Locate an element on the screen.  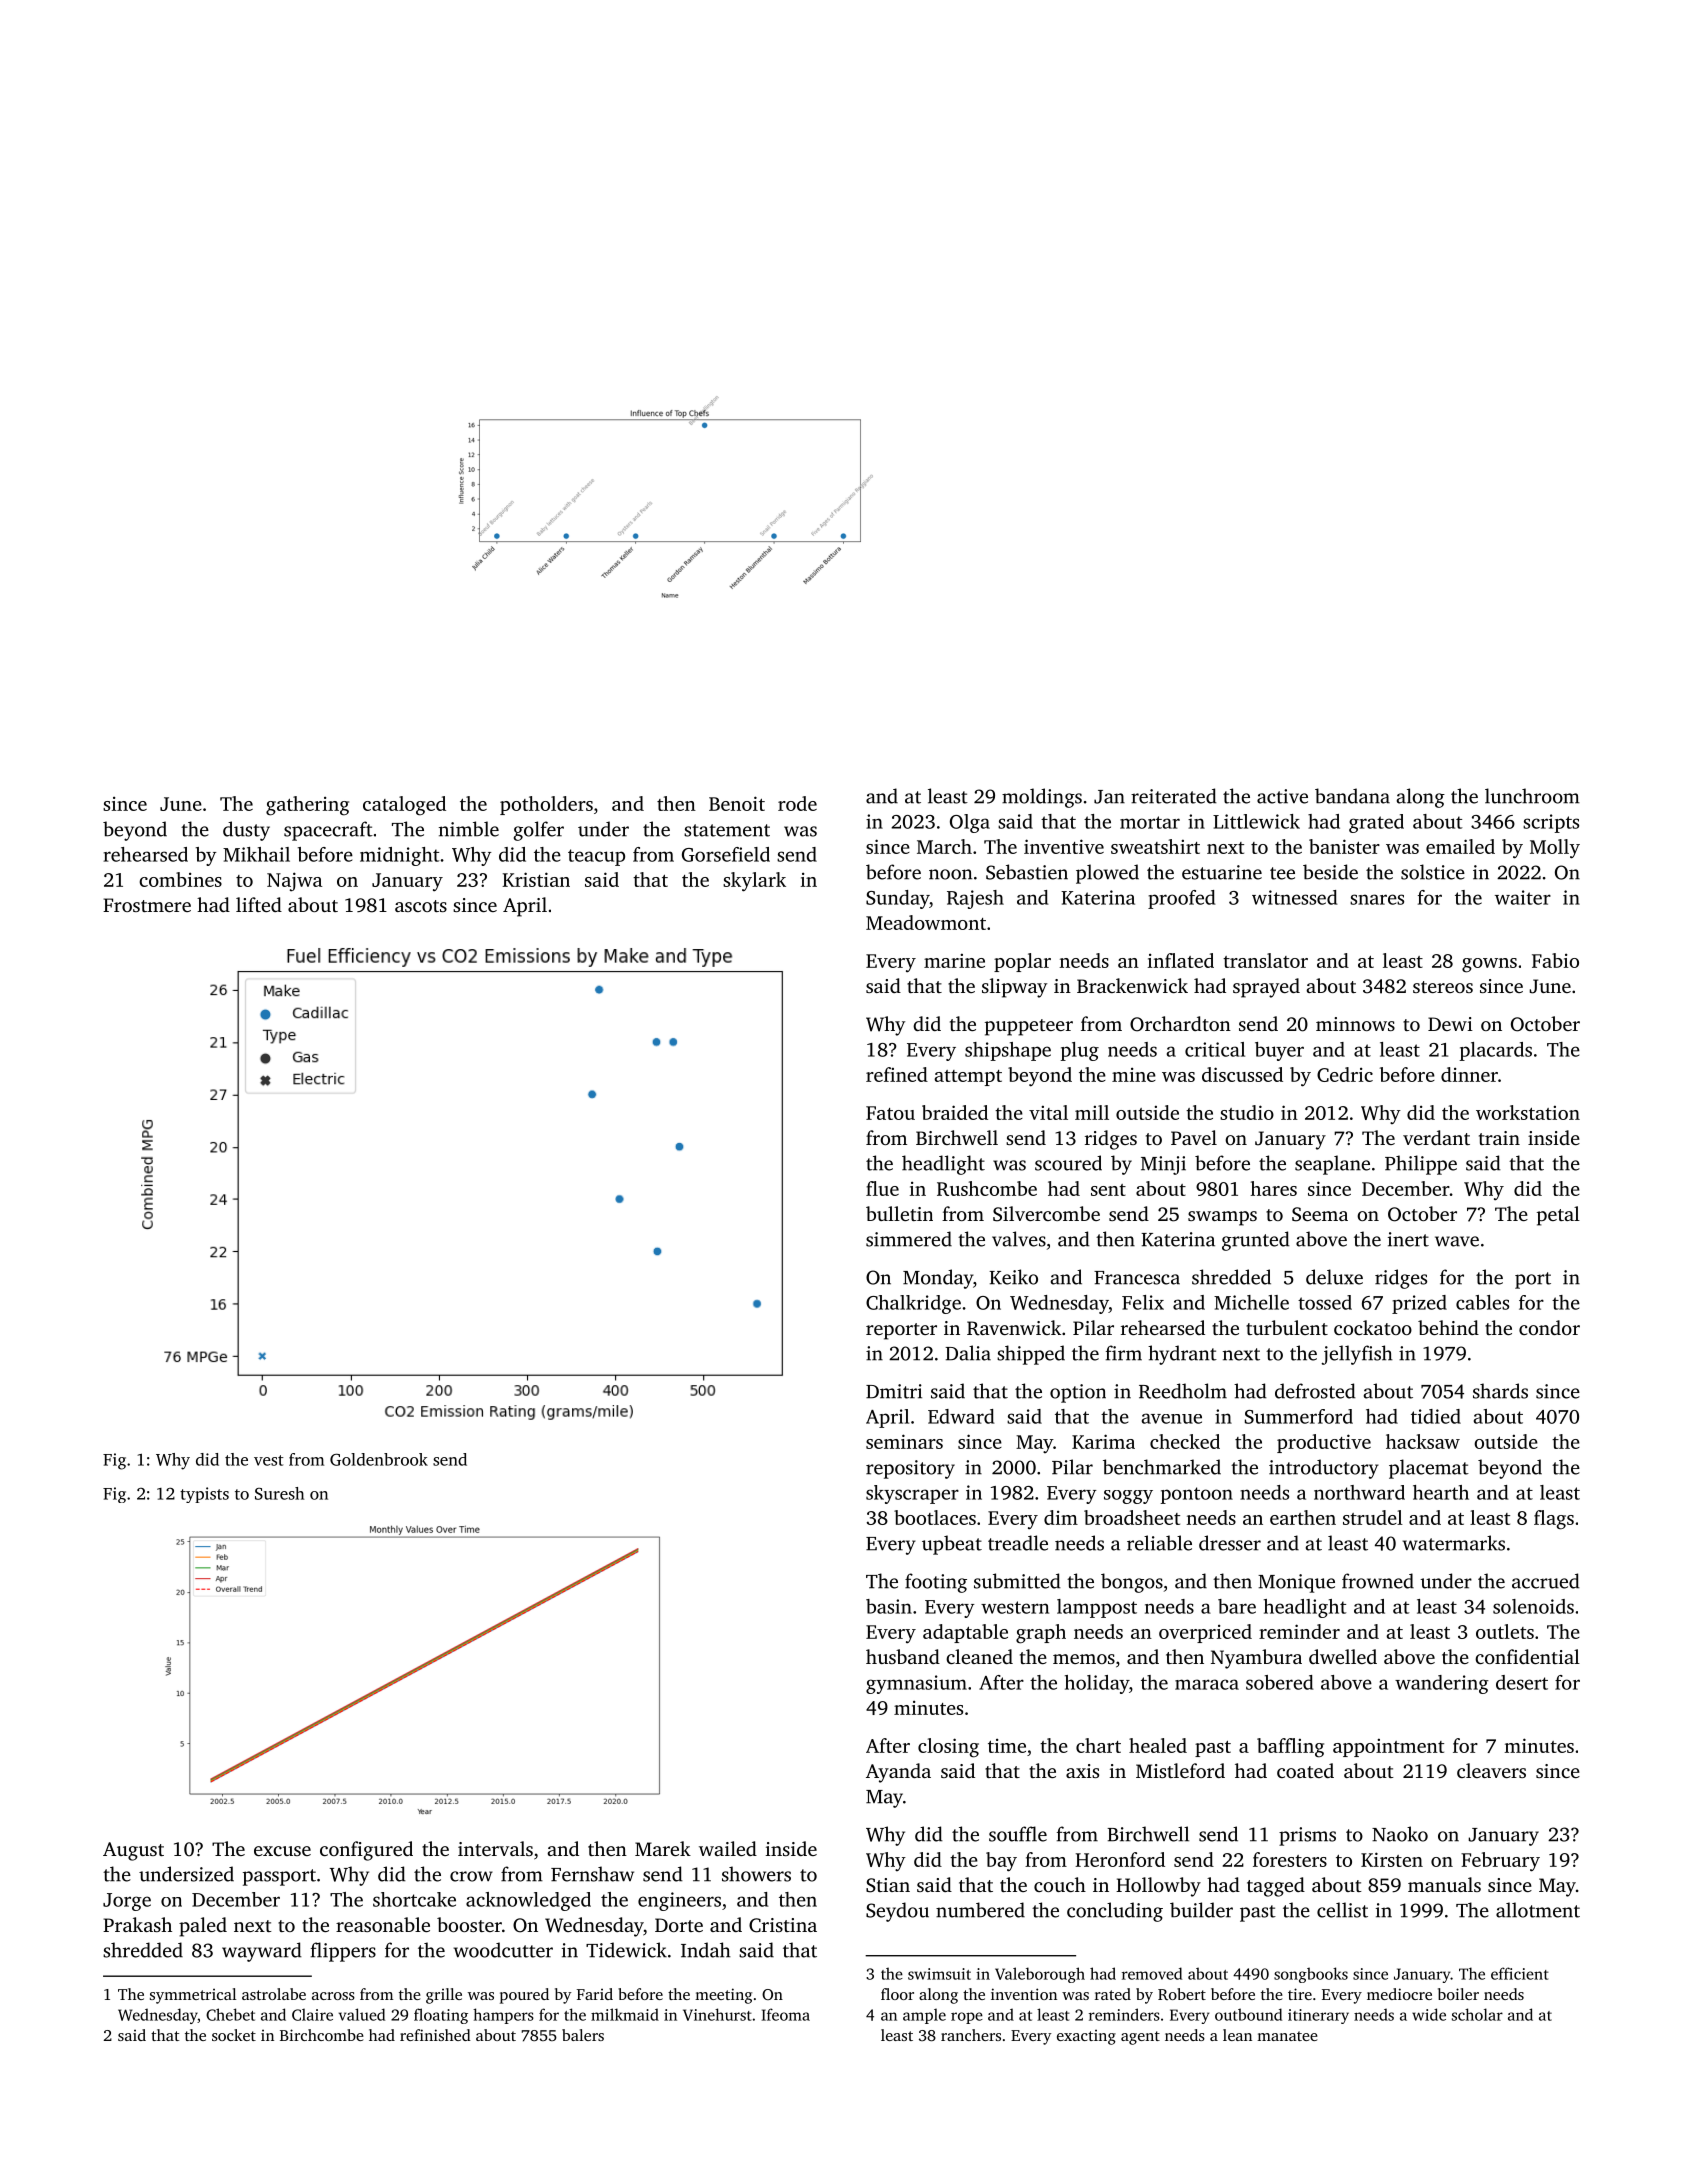
shards is located at coordinates (1500, 1391).
